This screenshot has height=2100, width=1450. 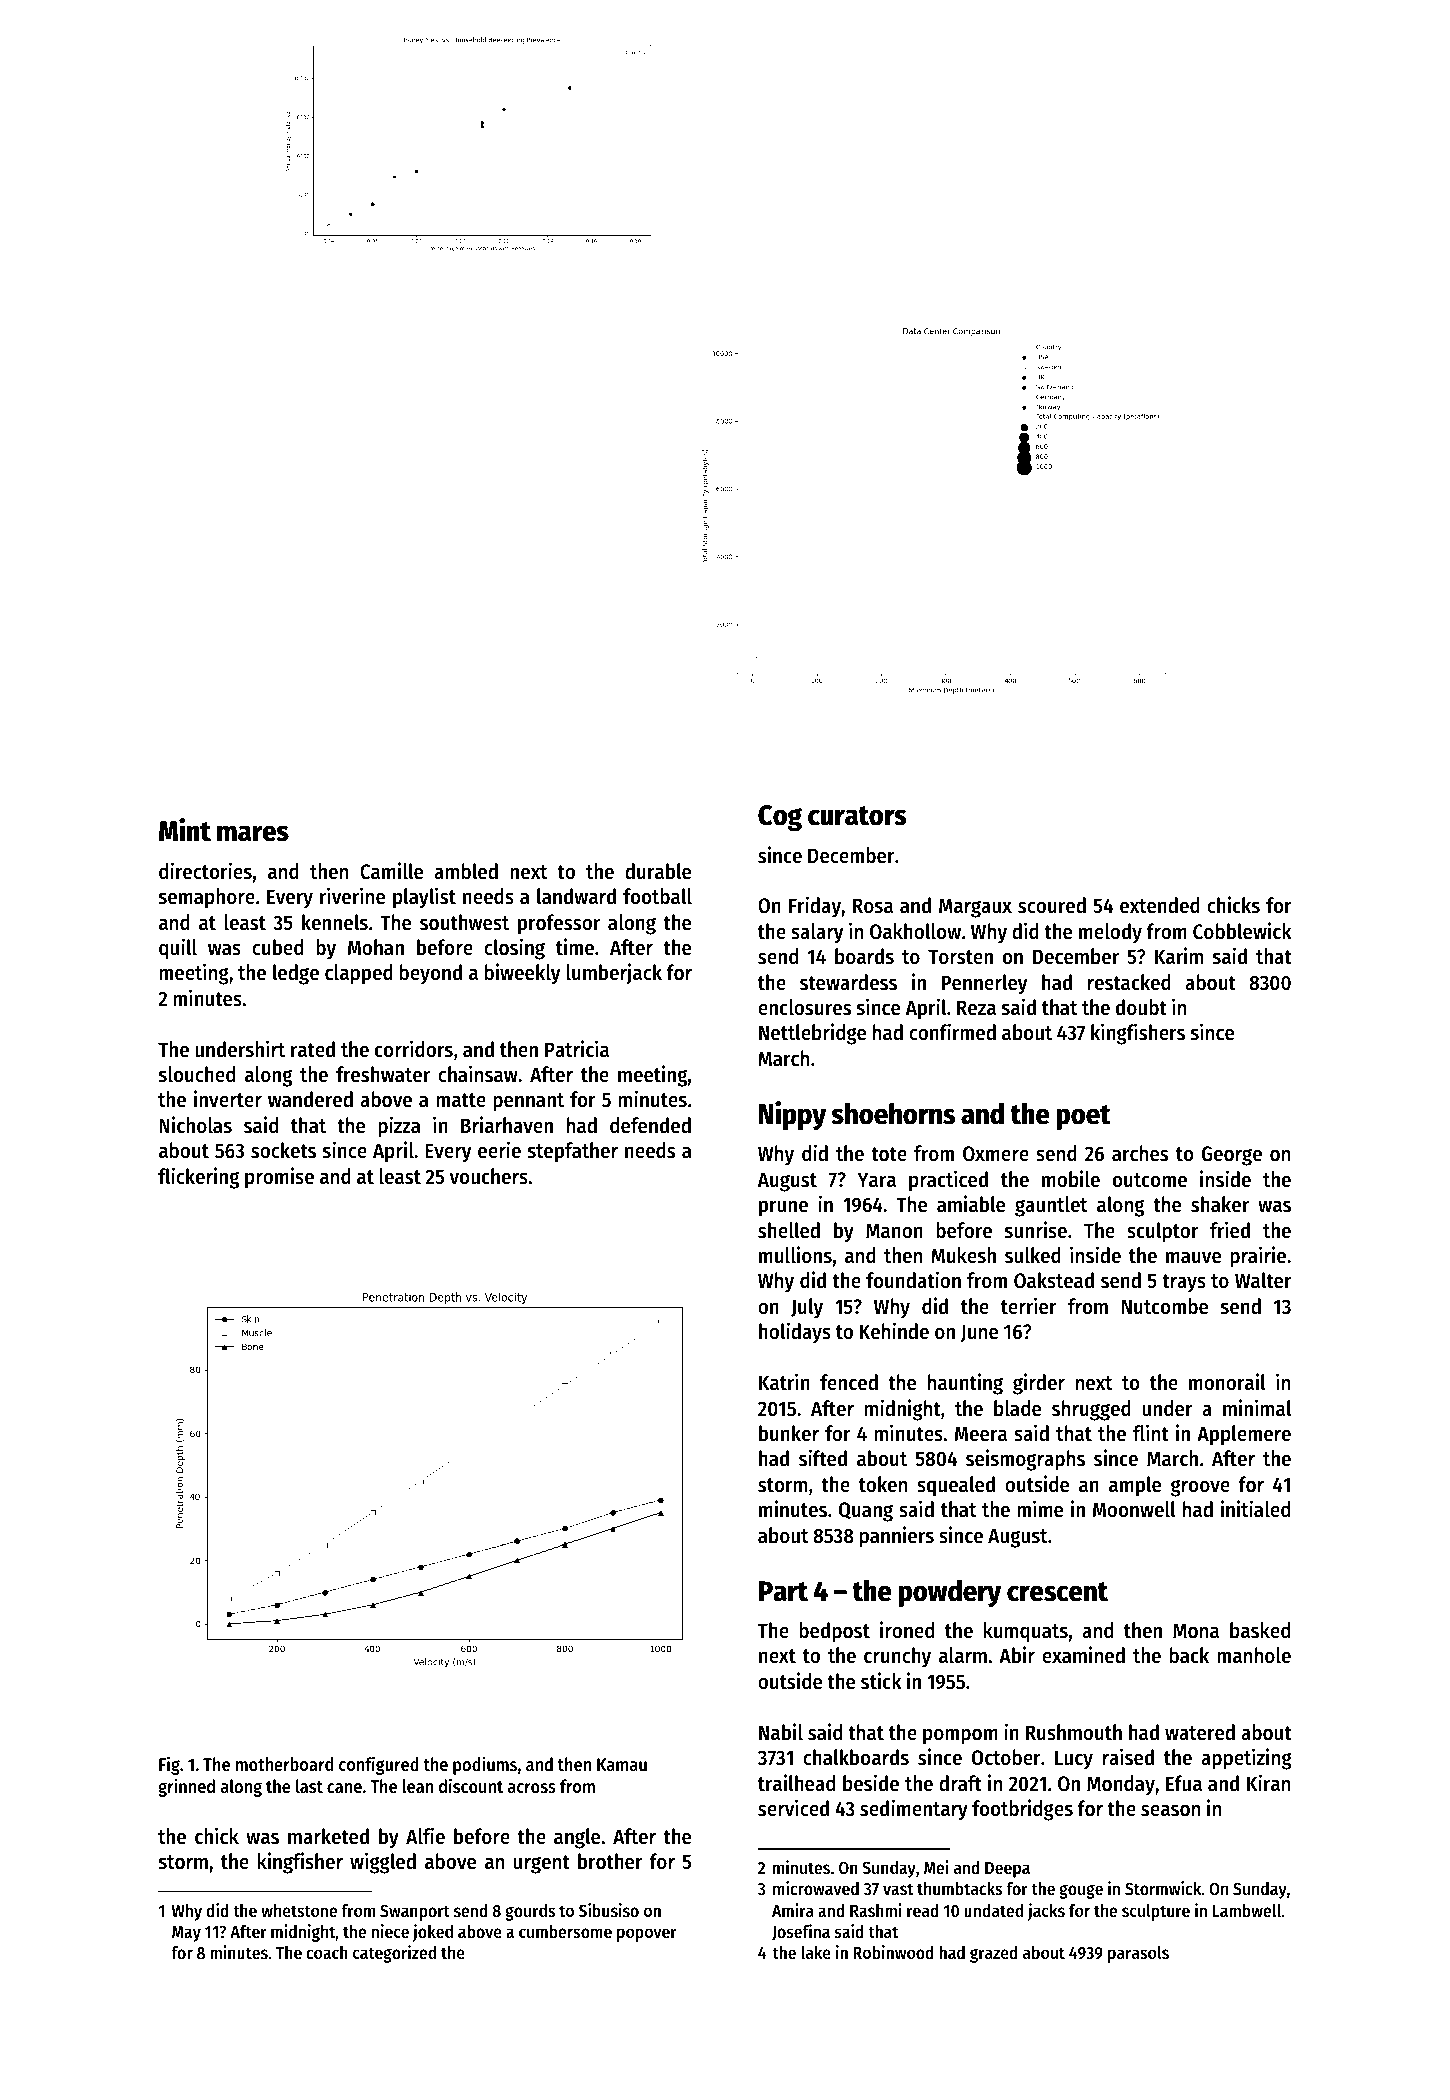 I want to click on coach, so click(x=327, y=1952).
